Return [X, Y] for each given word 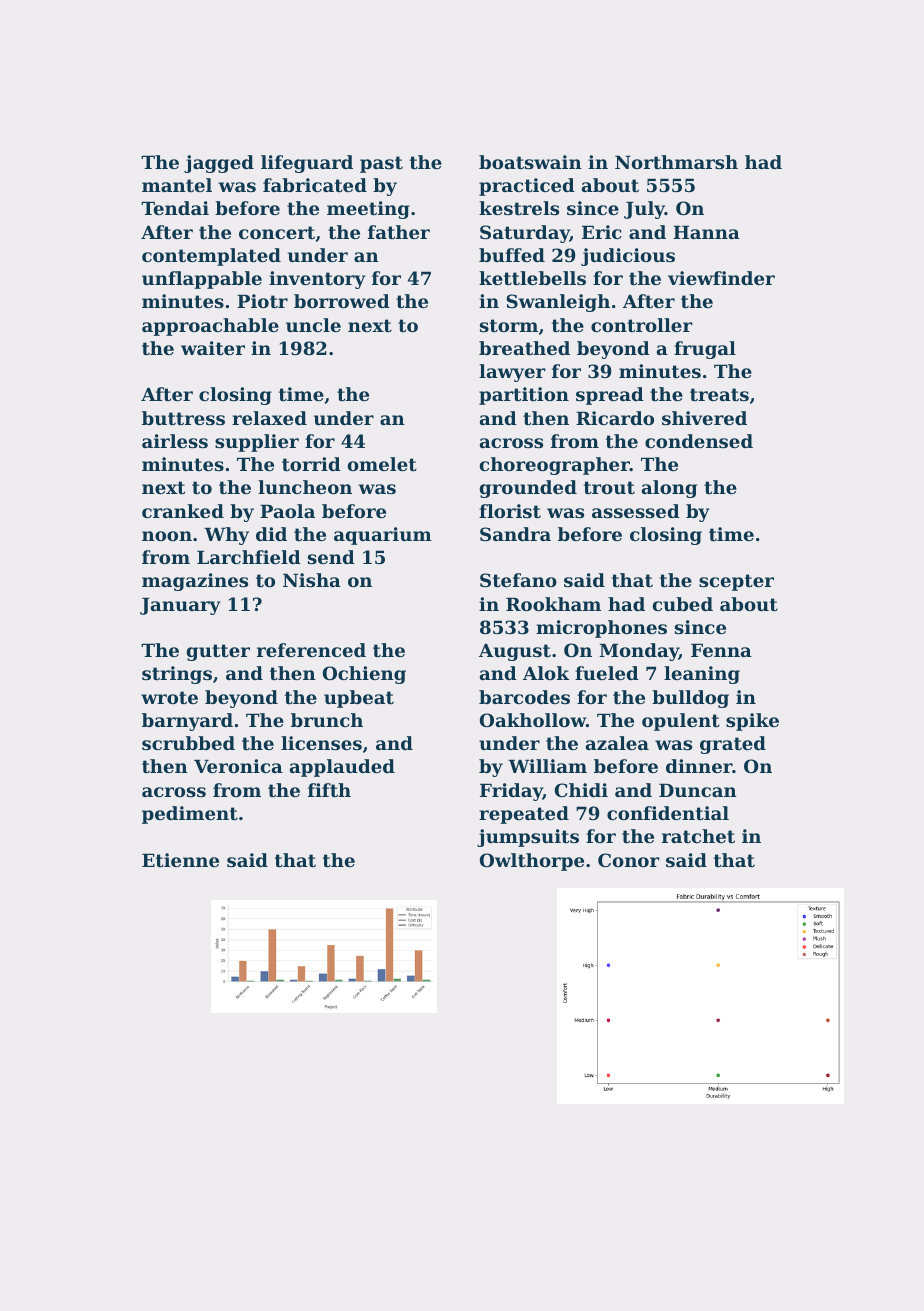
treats [719, 394]
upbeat [359, 699]
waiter [213, 348]
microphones [601, 629]
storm [509, 325]
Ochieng [364, 675]
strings [177, 675]
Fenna [721, 650]
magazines [195, 582]
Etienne [180, 860]
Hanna [706, 232]
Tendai [175, 208]
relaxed [269, 418]
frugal [705, 350]
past [381, 164]
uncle [313, 325]
